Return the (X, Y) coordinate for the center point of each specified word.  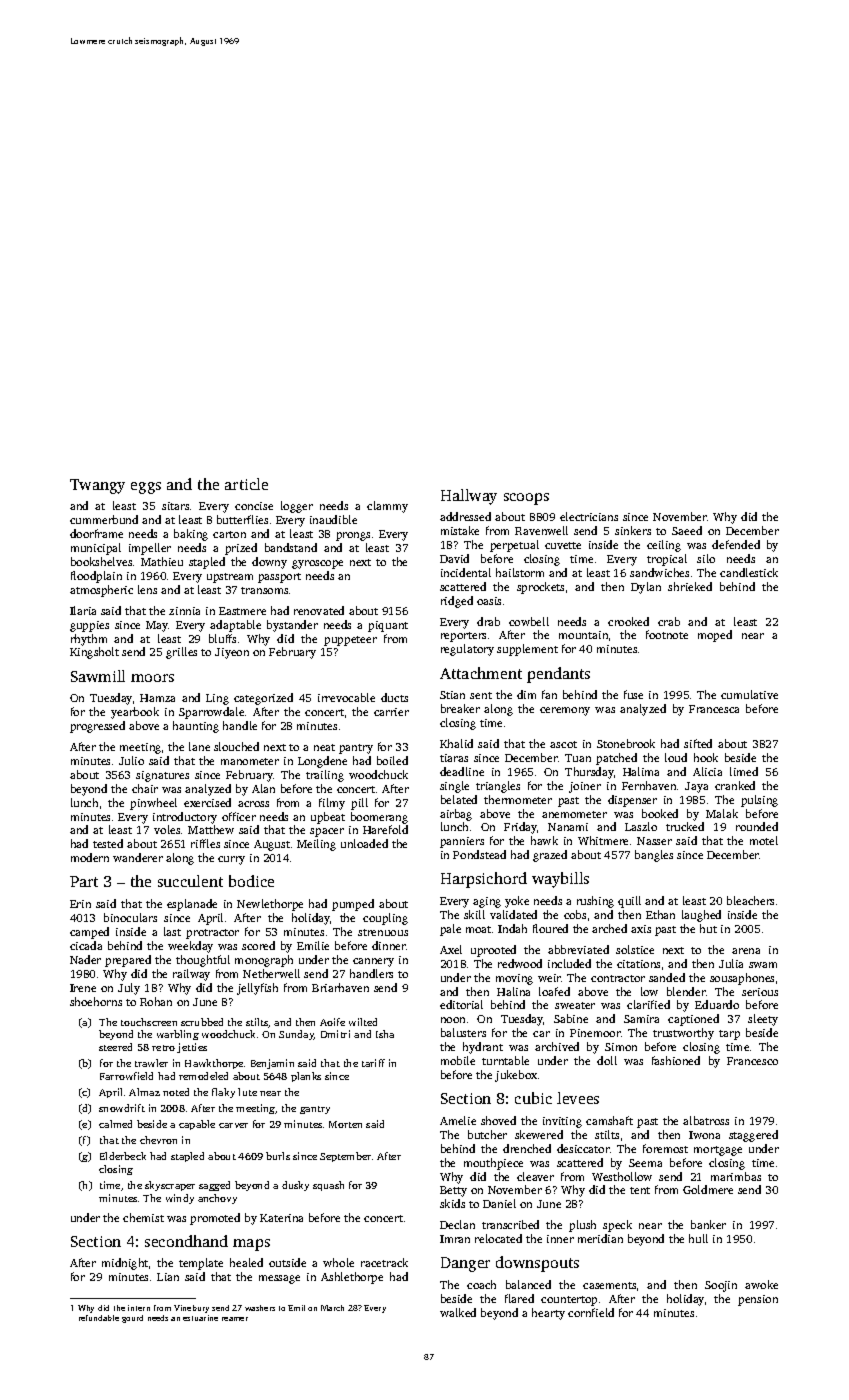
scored (258, 945)
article (246, 484)
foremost (665, 1148)
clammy (387, 507)
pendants (558, 675)
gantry (315, 1110)
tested (108, 843)
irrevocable (346, 697)
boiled (392, 760)
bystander (292, 626)
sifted (698, 743)
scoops (526, 499)
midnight (125, 1264)
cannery (373, 962)
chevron (158, 1140)
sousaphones (742, 979)
